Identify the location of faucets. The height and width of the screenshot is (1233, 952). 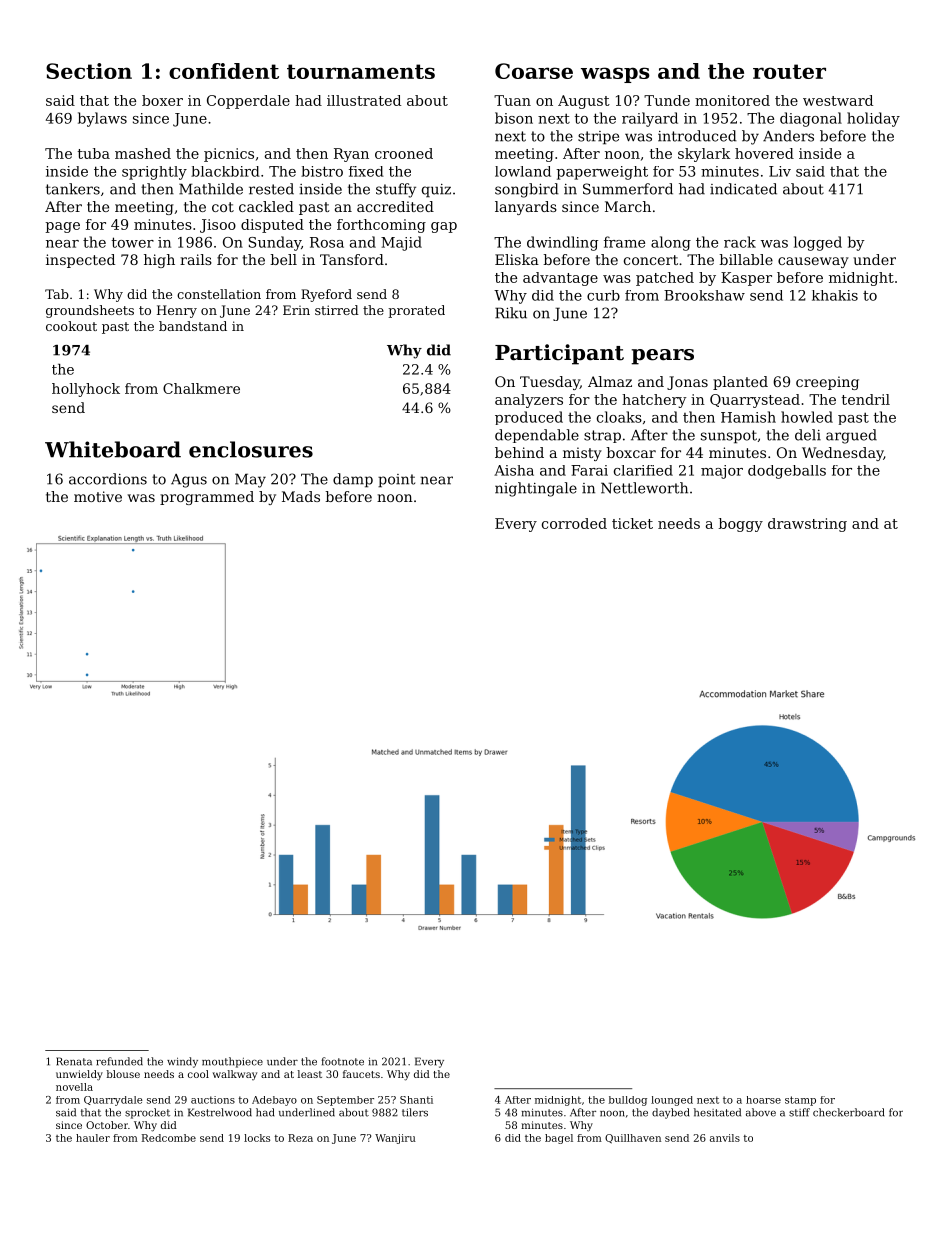
(361, 1074).
